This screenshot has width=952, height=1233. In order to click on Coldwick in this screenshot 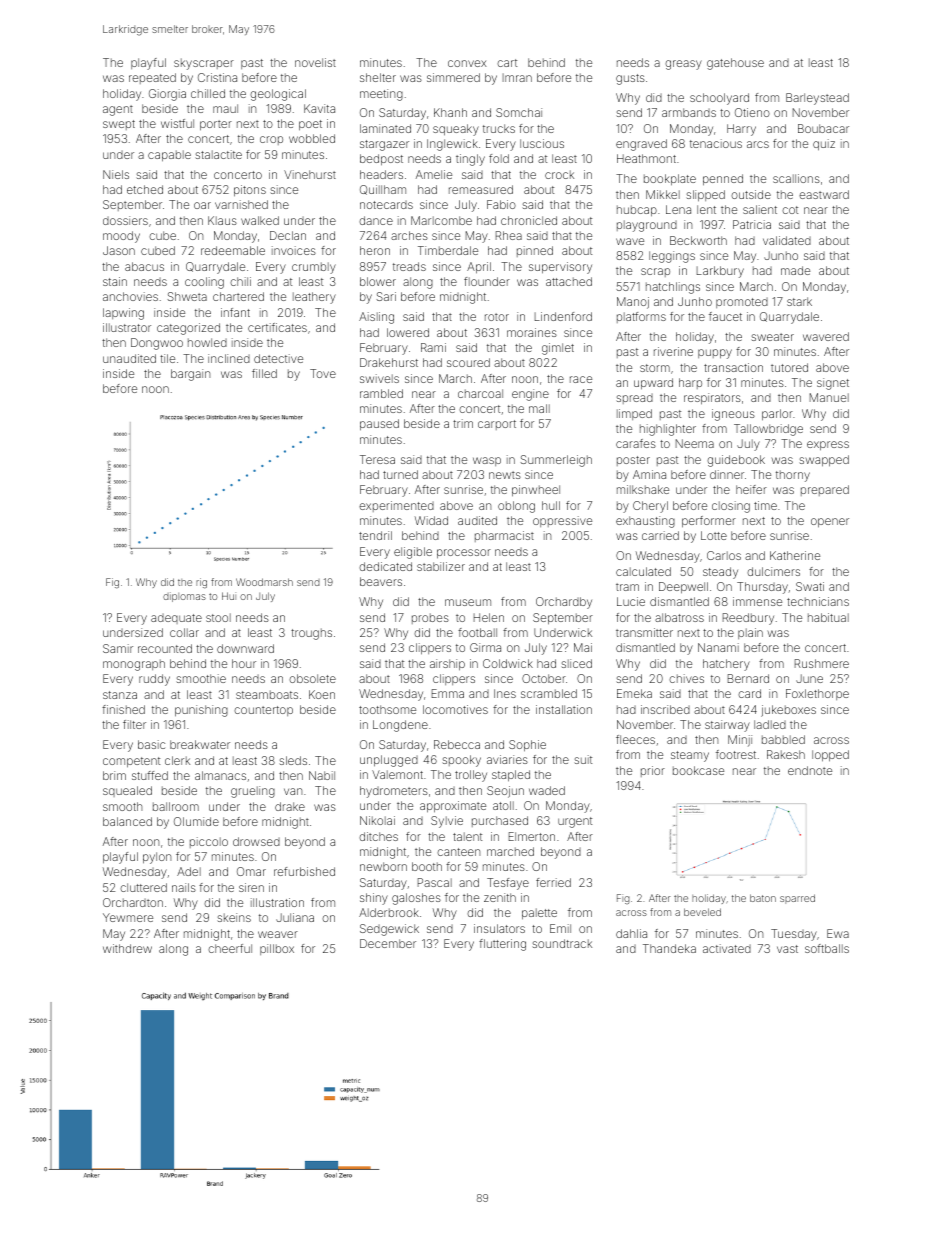, I will do `click(508, 663)`.
